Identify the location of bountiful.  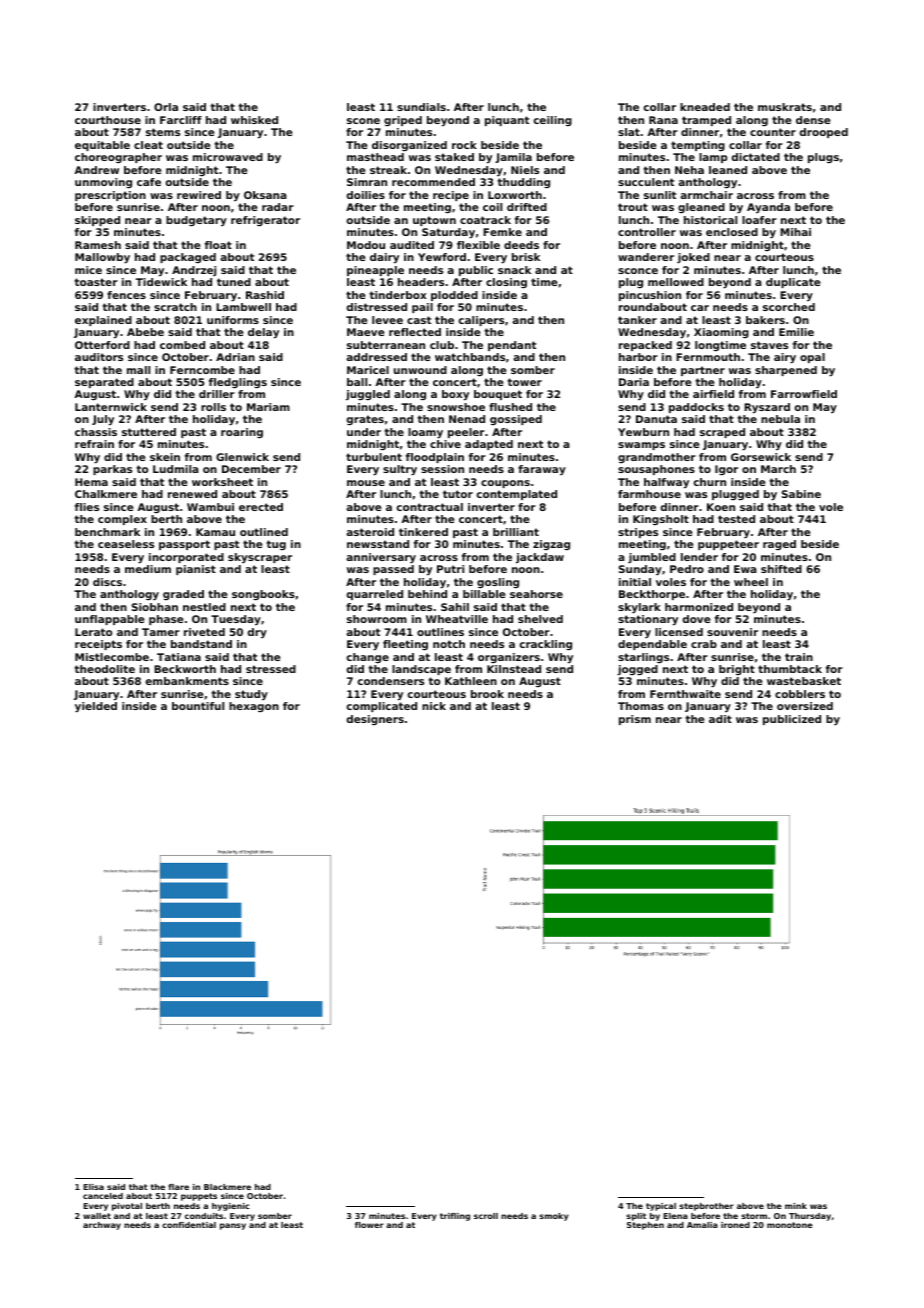
(198, 706).
